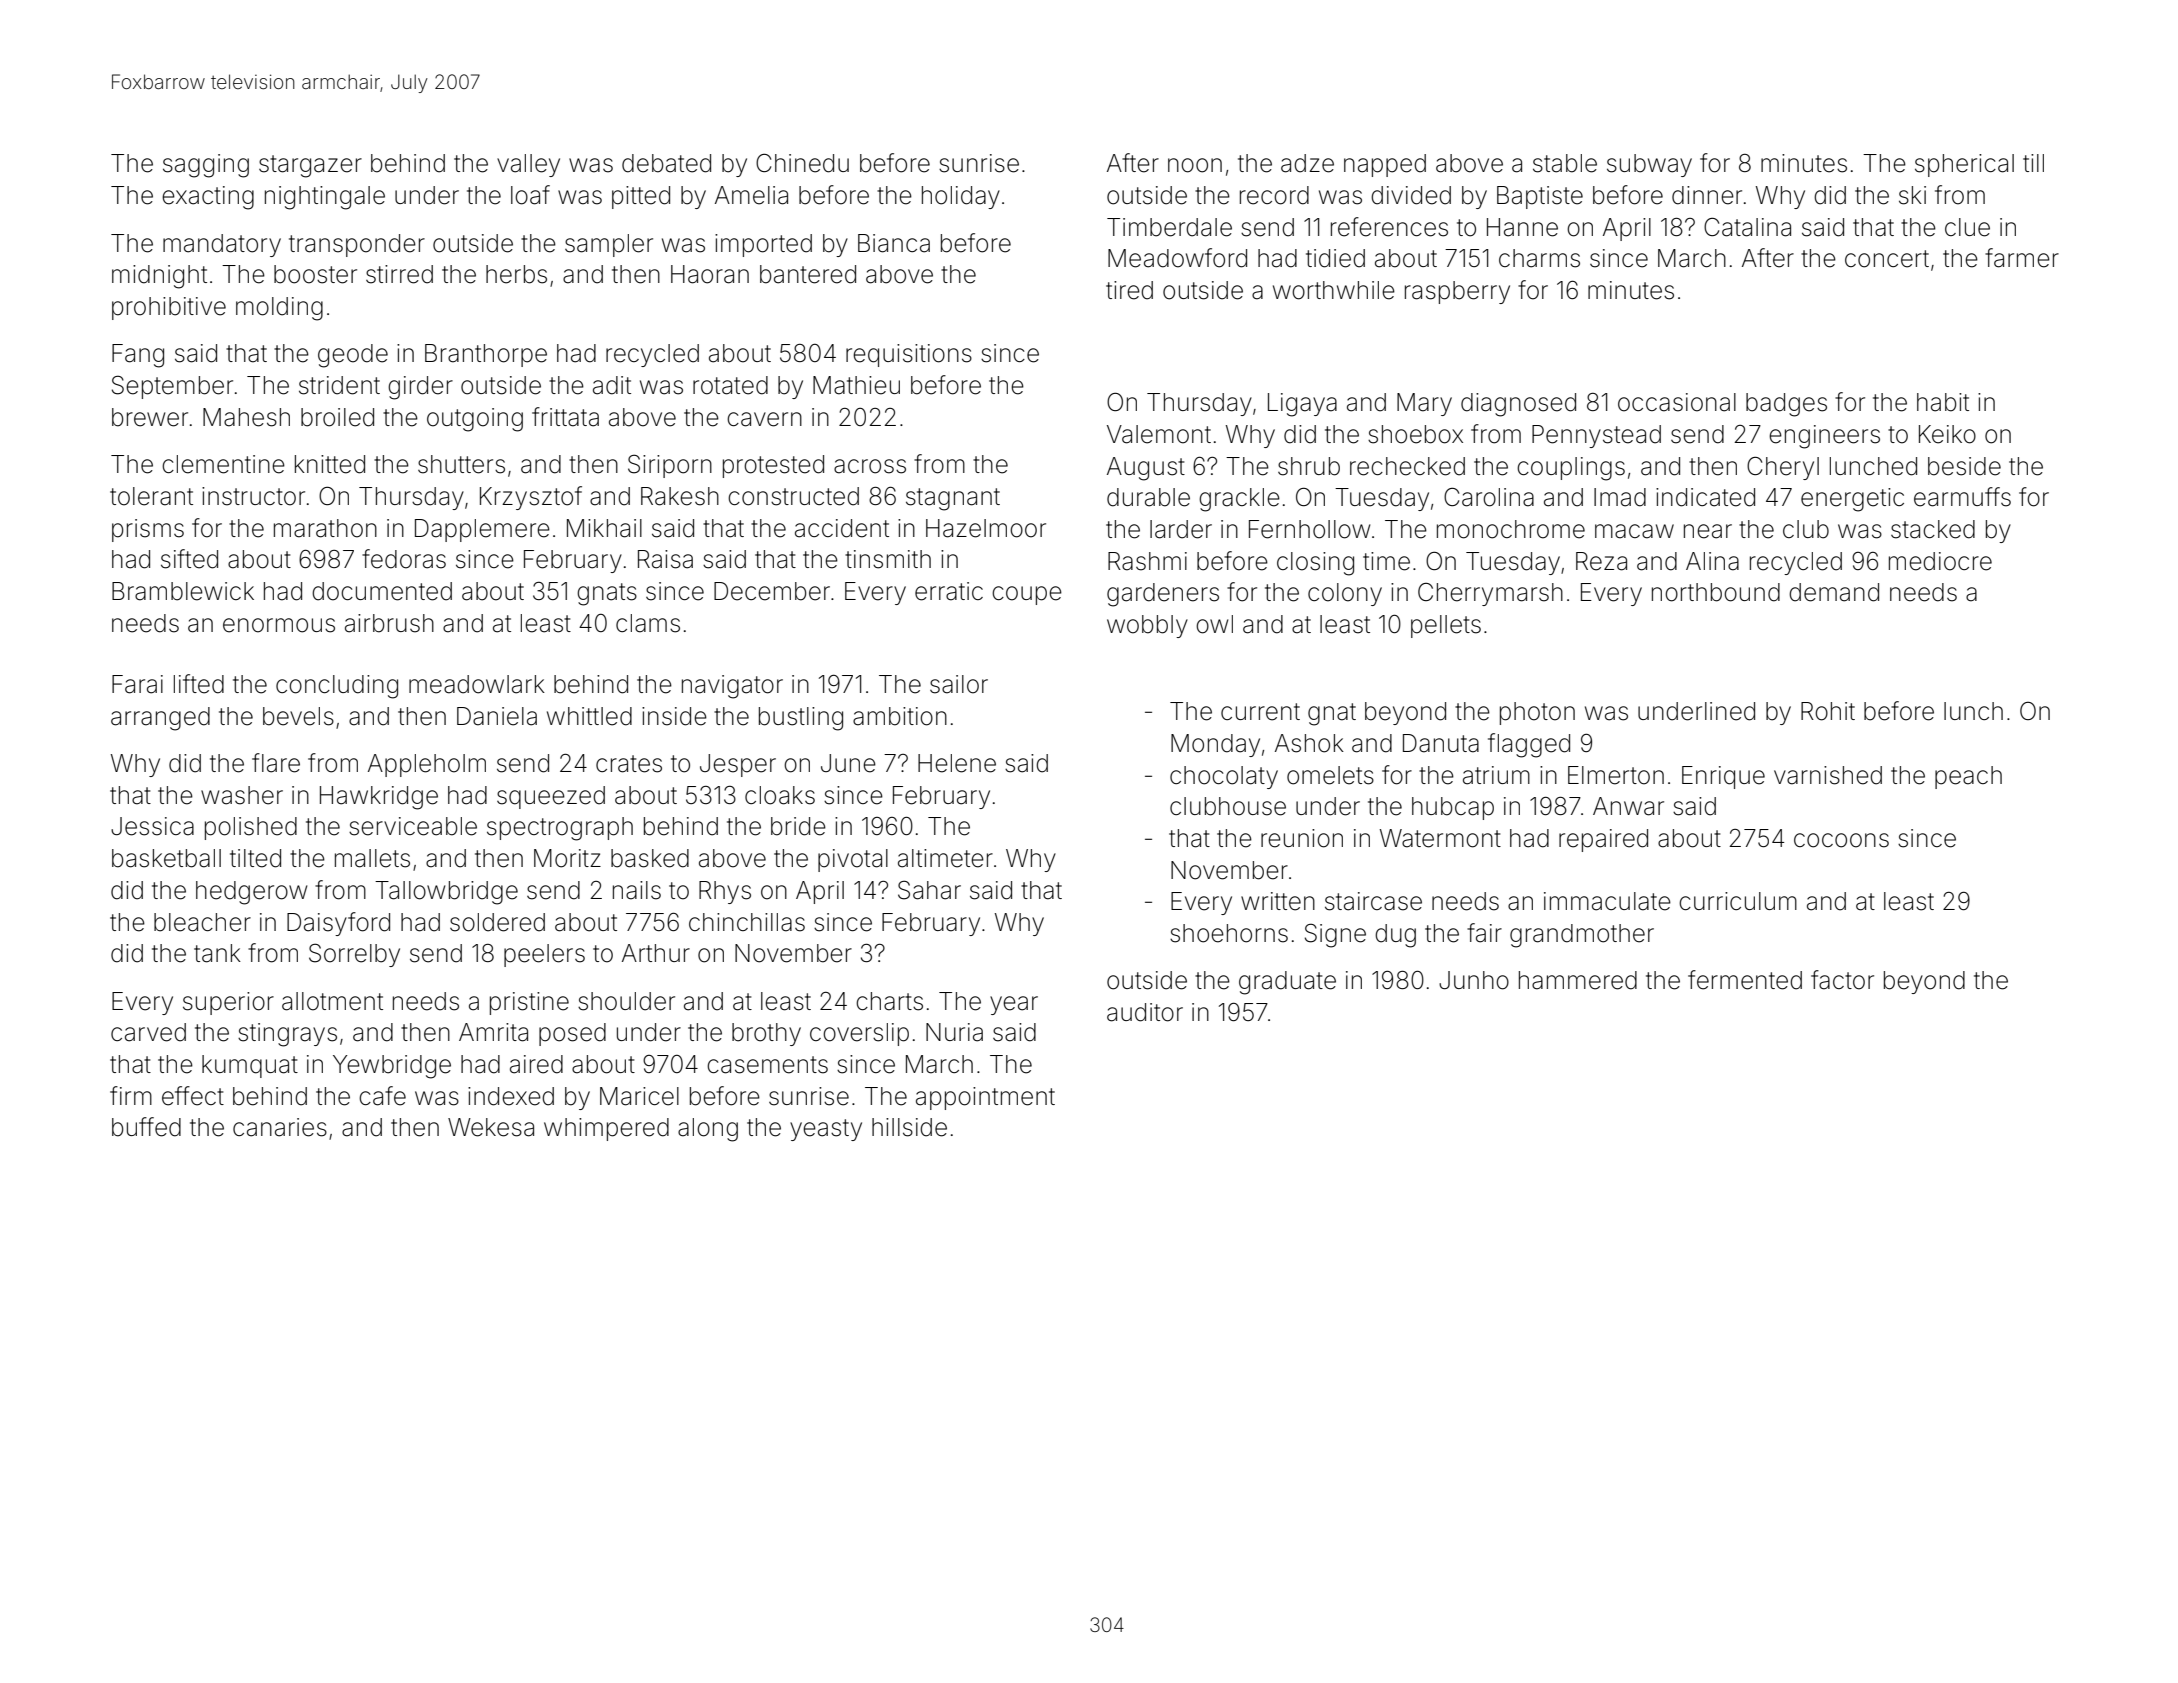  I want to click on auditor, so click(1145, 1012).
